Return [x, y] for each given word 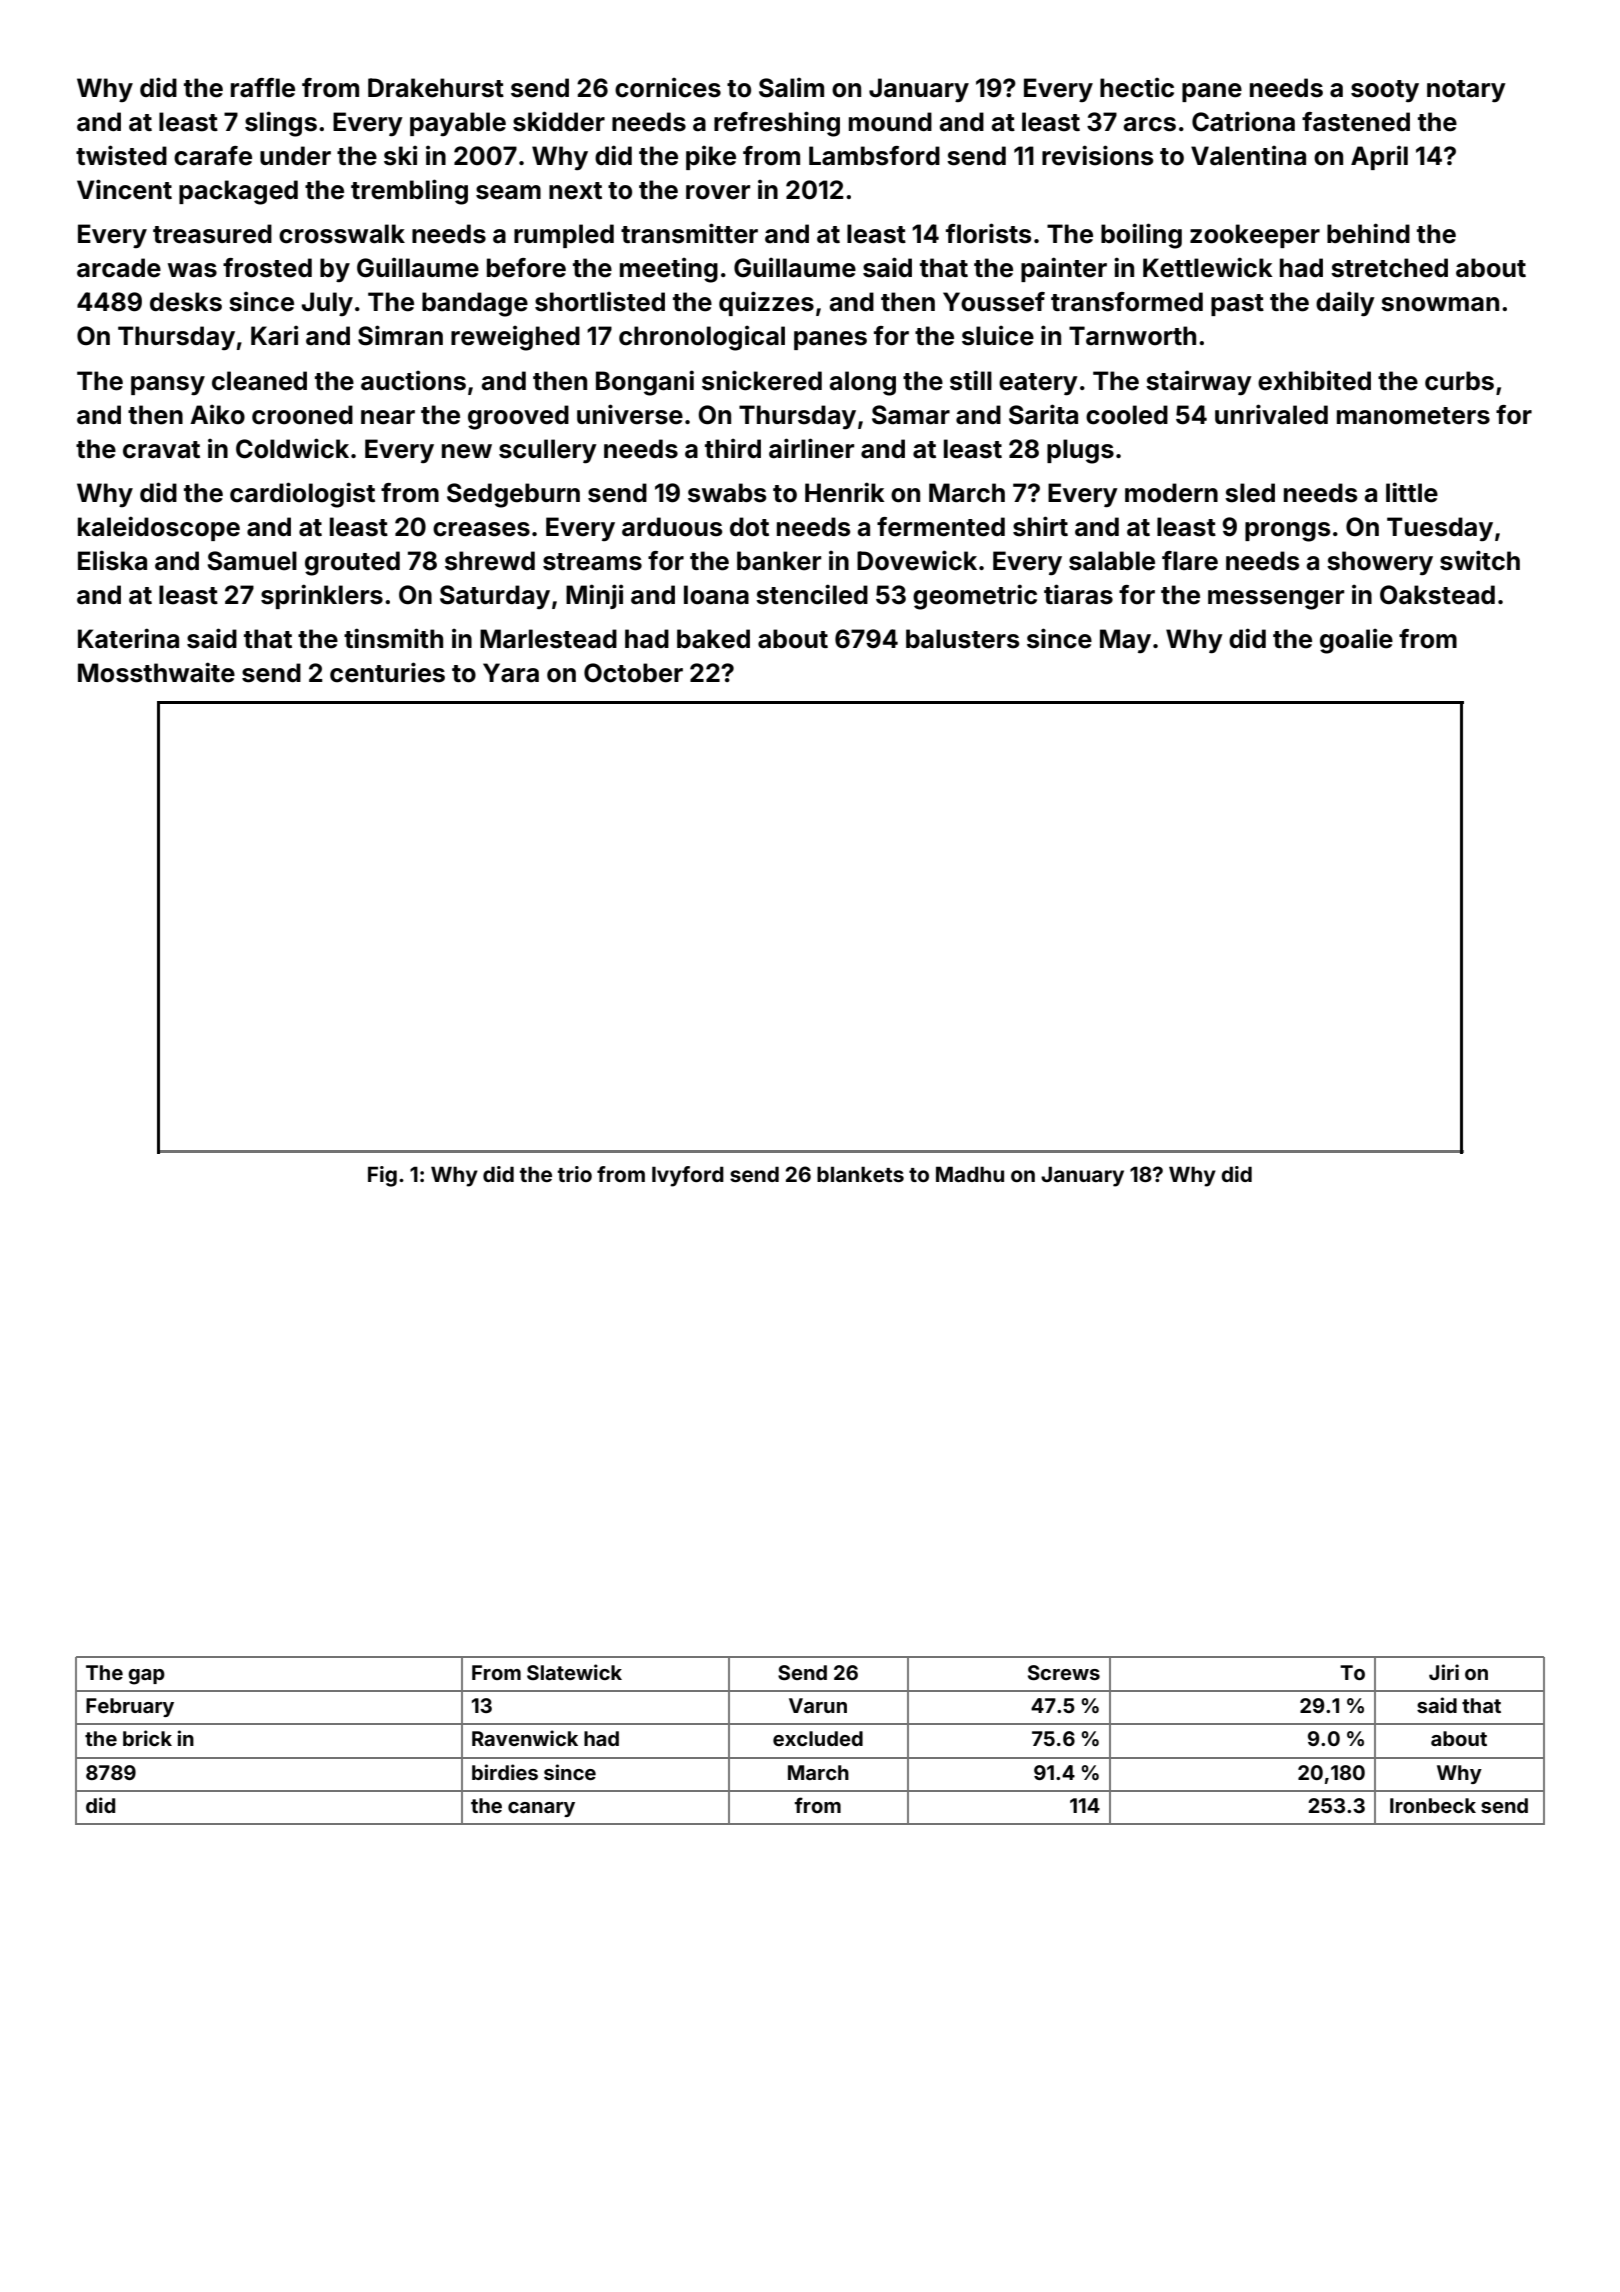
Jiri [1444, 1672]
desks [186, 302]
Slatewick [574, 1672]
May [1125, 641]
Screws [1064, 1672]
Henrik [845, 492]
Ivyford [688, 1176]
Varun [818, 1705]
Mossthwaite [156, 672]
